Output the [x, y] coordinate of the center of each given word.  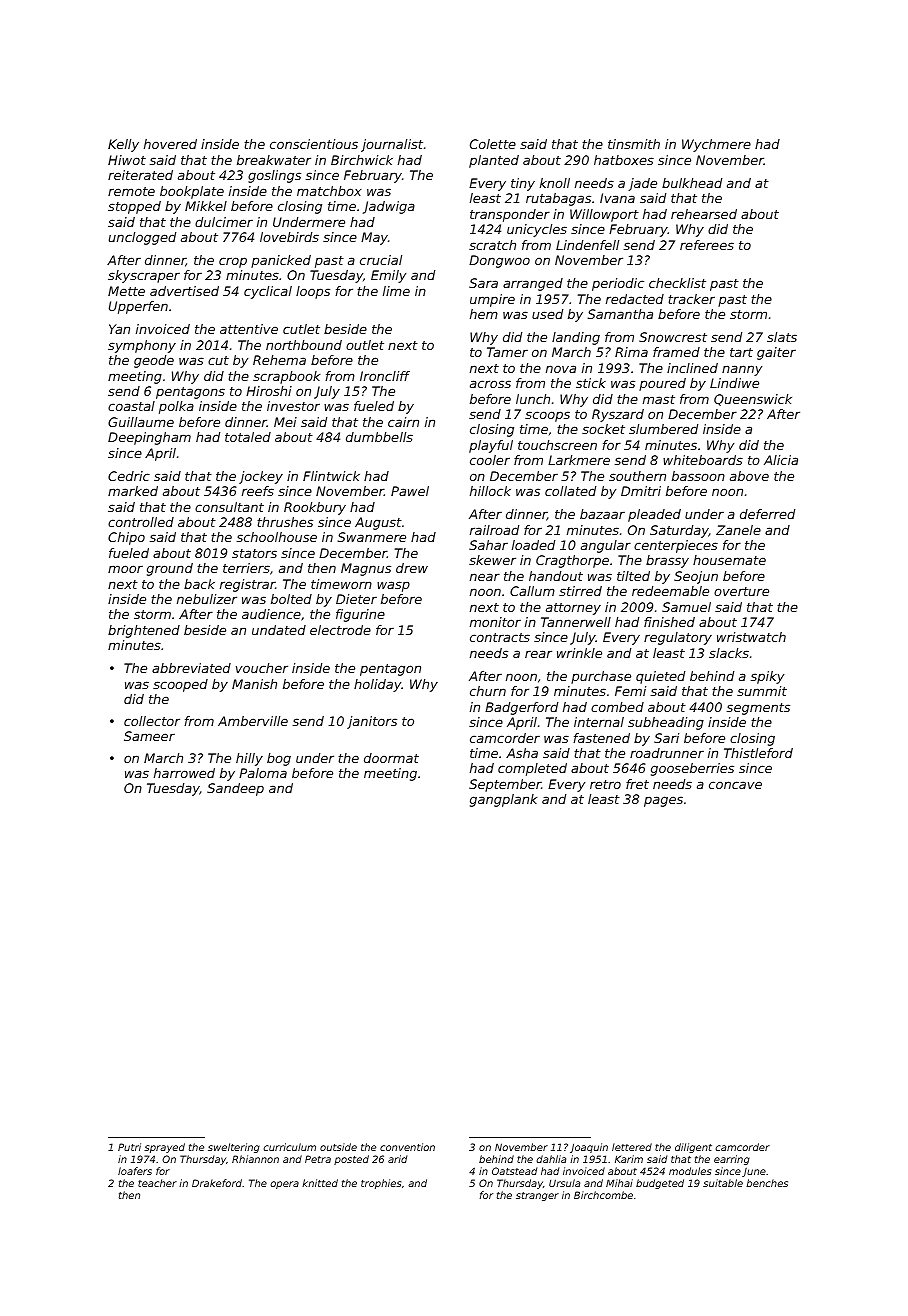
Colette [493, 144]
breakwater [274, 160]
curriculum [290, 1147]
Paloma [263, 773]
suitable [723, 1183]
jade [642, 184]
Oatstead [514, 1171]
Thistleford [758, 753]
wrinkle [579, 653]
